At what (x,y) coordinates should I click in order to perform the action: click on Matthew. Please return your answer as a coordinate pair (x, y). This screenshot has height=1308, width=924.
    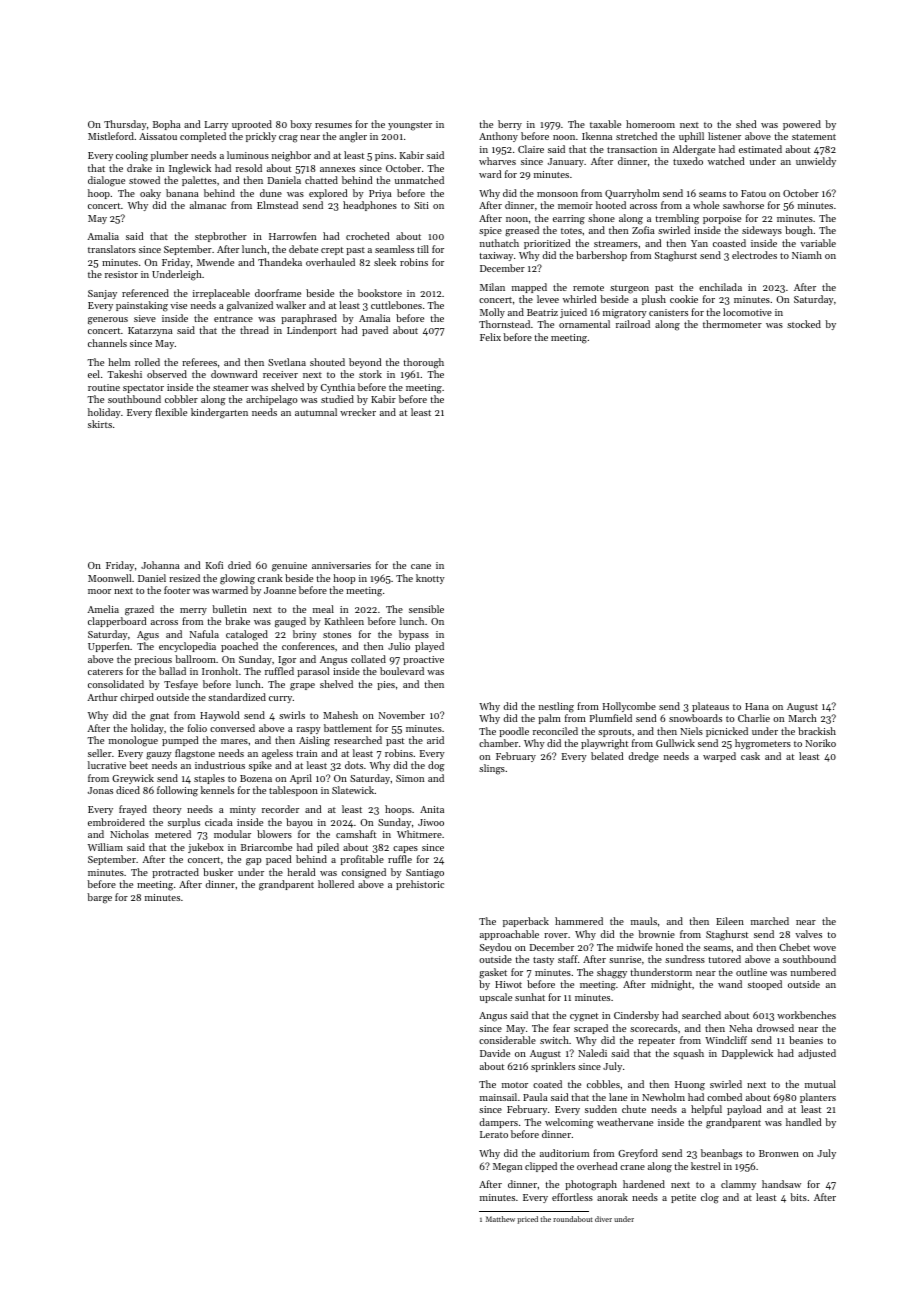
    Looking at the image, I should click on (500, 1219).
